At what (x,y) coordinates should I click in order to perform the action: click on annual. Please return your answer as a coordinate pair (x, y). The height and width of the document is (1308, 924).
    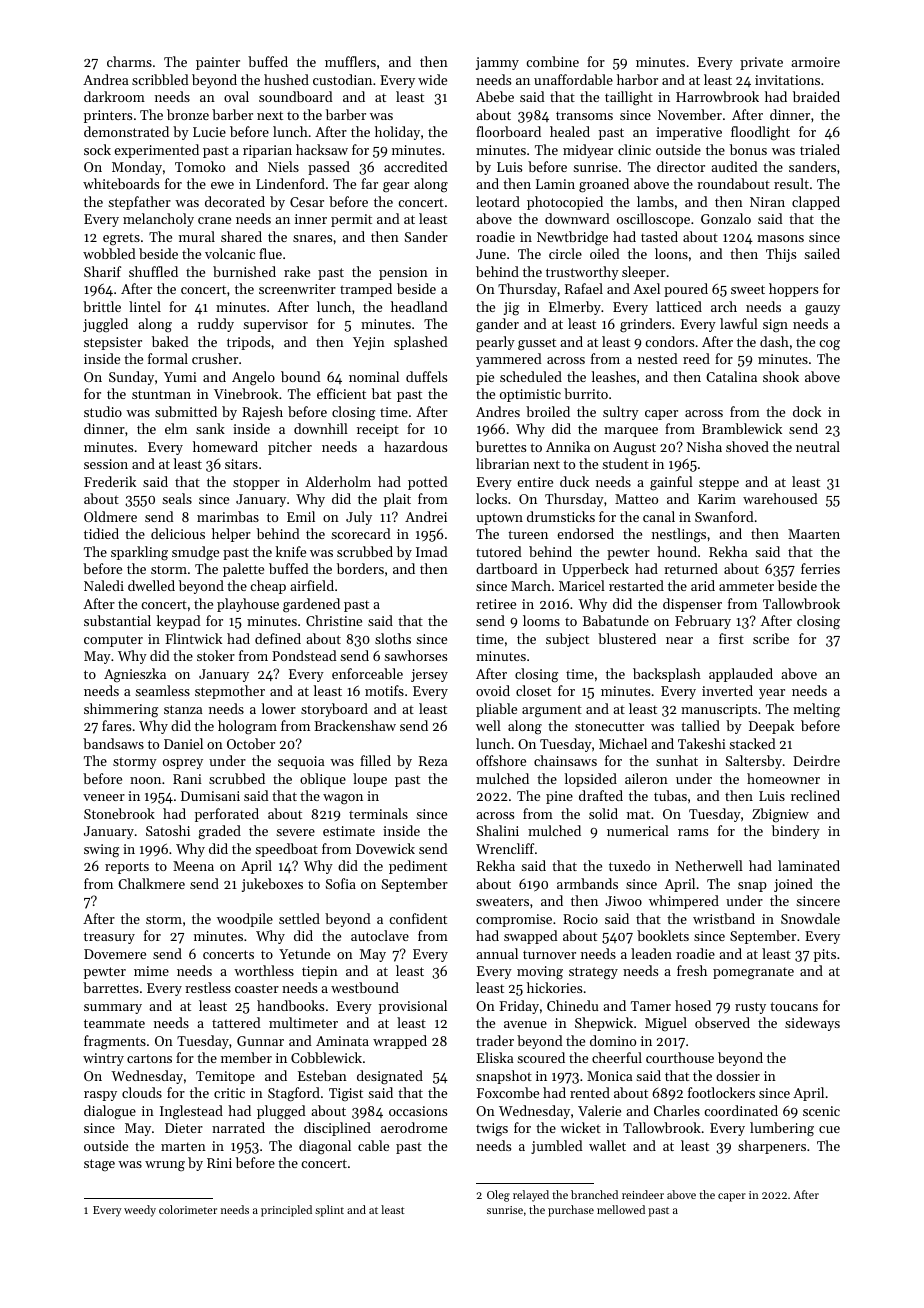
    Looking at the image, I should click on (497, 953).
